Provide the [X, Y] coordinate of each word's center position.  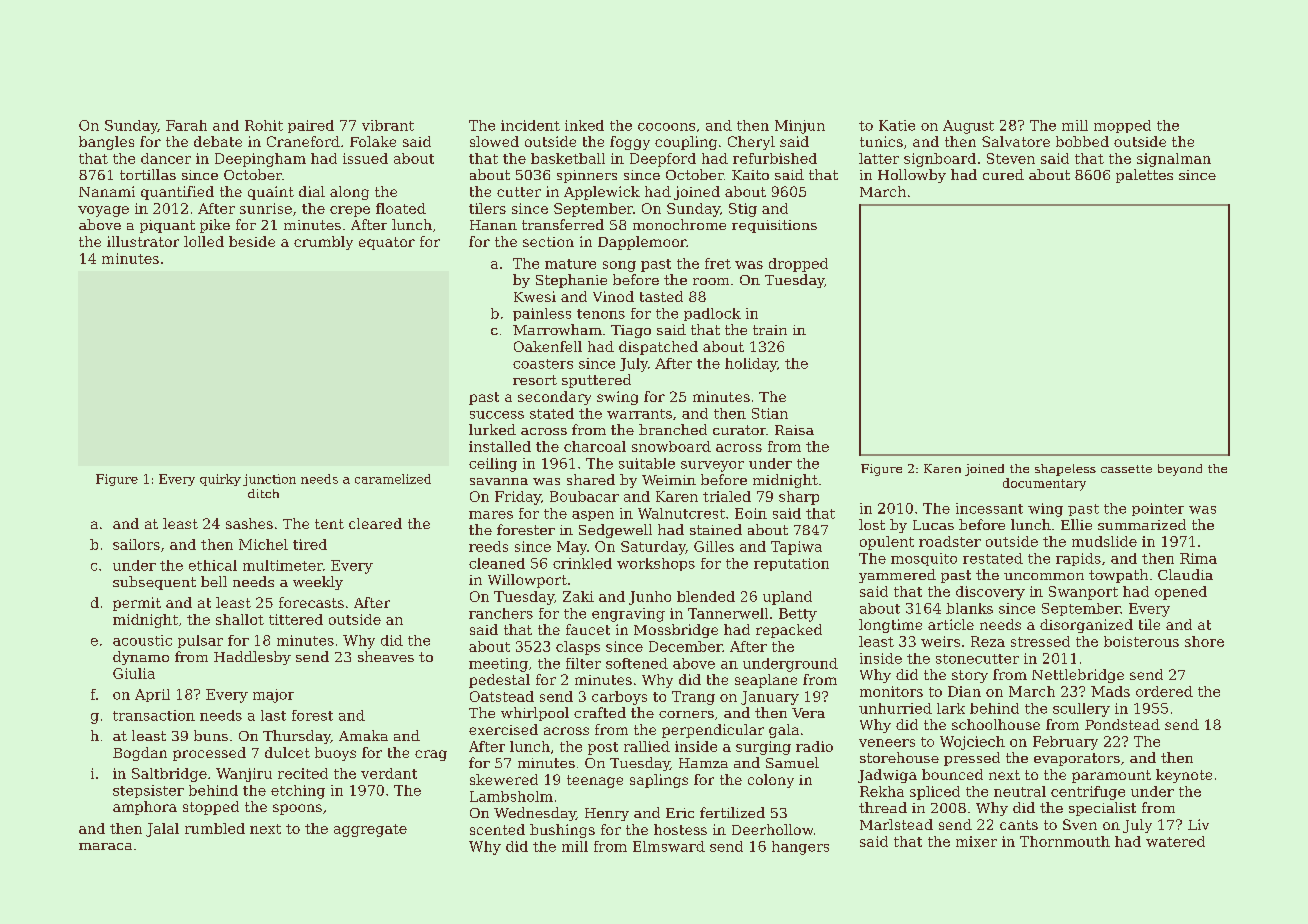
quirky [220, 480]
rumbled [215, 828]
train [770, 330]
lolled [204, 241]
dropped [798, 265]
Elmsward [669, 846]
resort [535, 380]
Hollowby [912, 176]
